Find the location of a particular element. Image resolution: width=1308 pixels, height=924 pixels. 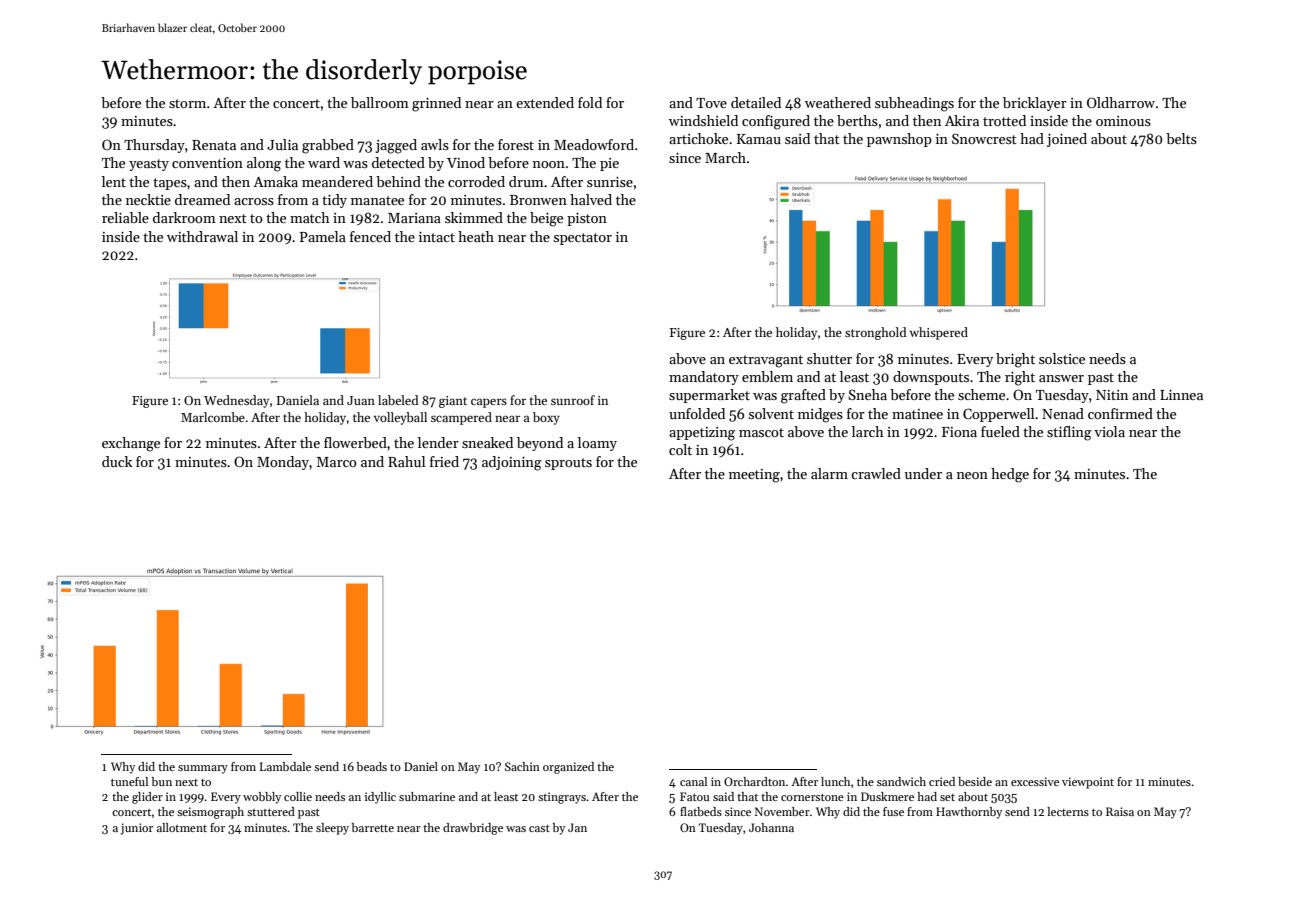

whispered is located at coordinates (938, 333).
